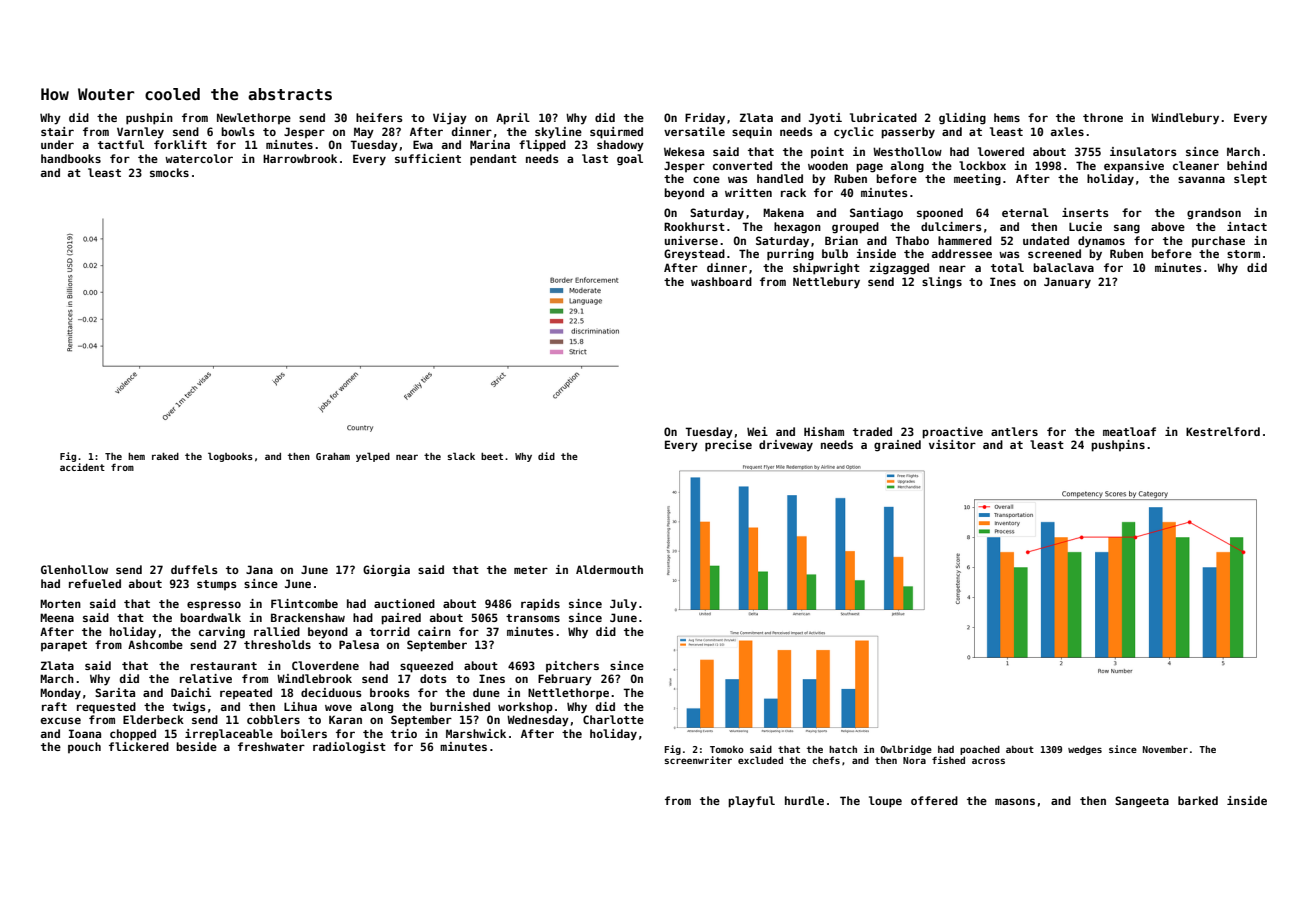 Image resolution: width=1308 pixels, height=924 pixels. What do you see at coordinates (1185, 119) in the document?
I see `Windlebury` at bounding box center [1185, 119].
